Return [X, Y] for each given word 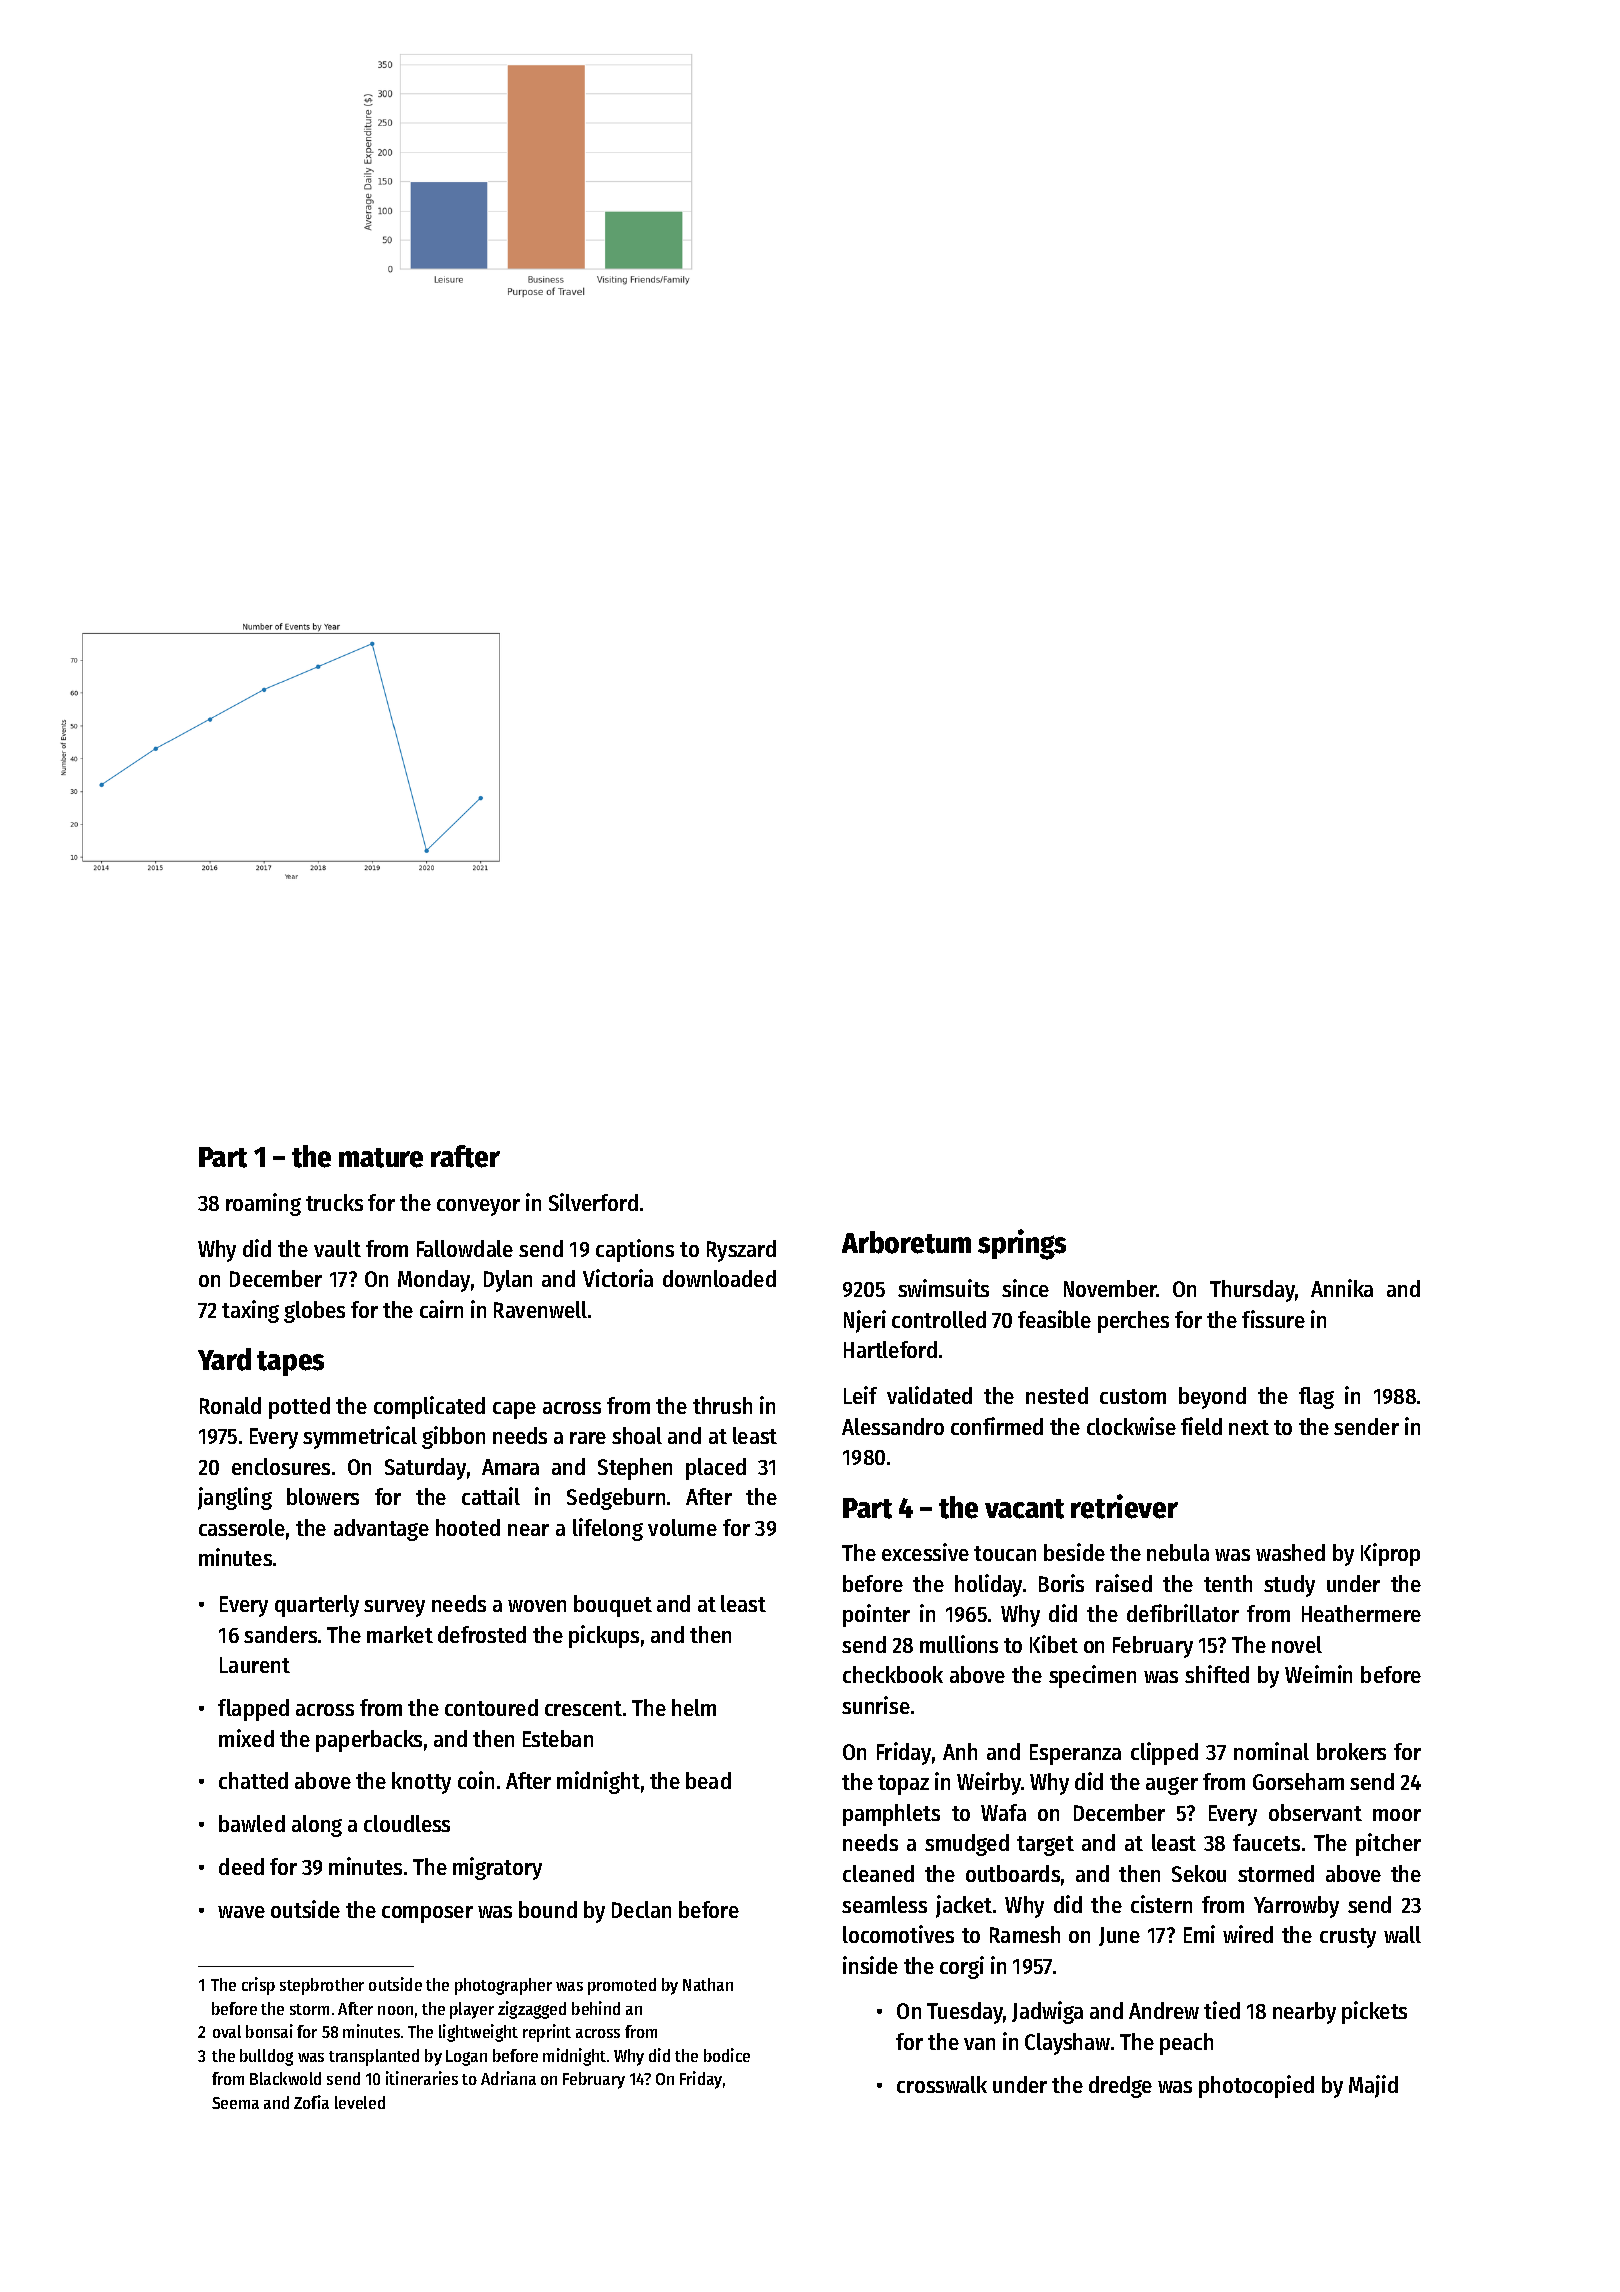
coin [476, 1780]
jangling [235, 1498]
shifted [1217, 1674]
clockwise [1131, 1426]
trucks [334, 1202]
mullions [959, 1644]
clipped [1164, 1753]
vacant [1024, 1509]
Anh [960, 1751]
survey [394, 1608]
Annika [1342, 1288]
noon [395, 2010]
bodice [727, 2055]
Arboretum [906, 1242]
